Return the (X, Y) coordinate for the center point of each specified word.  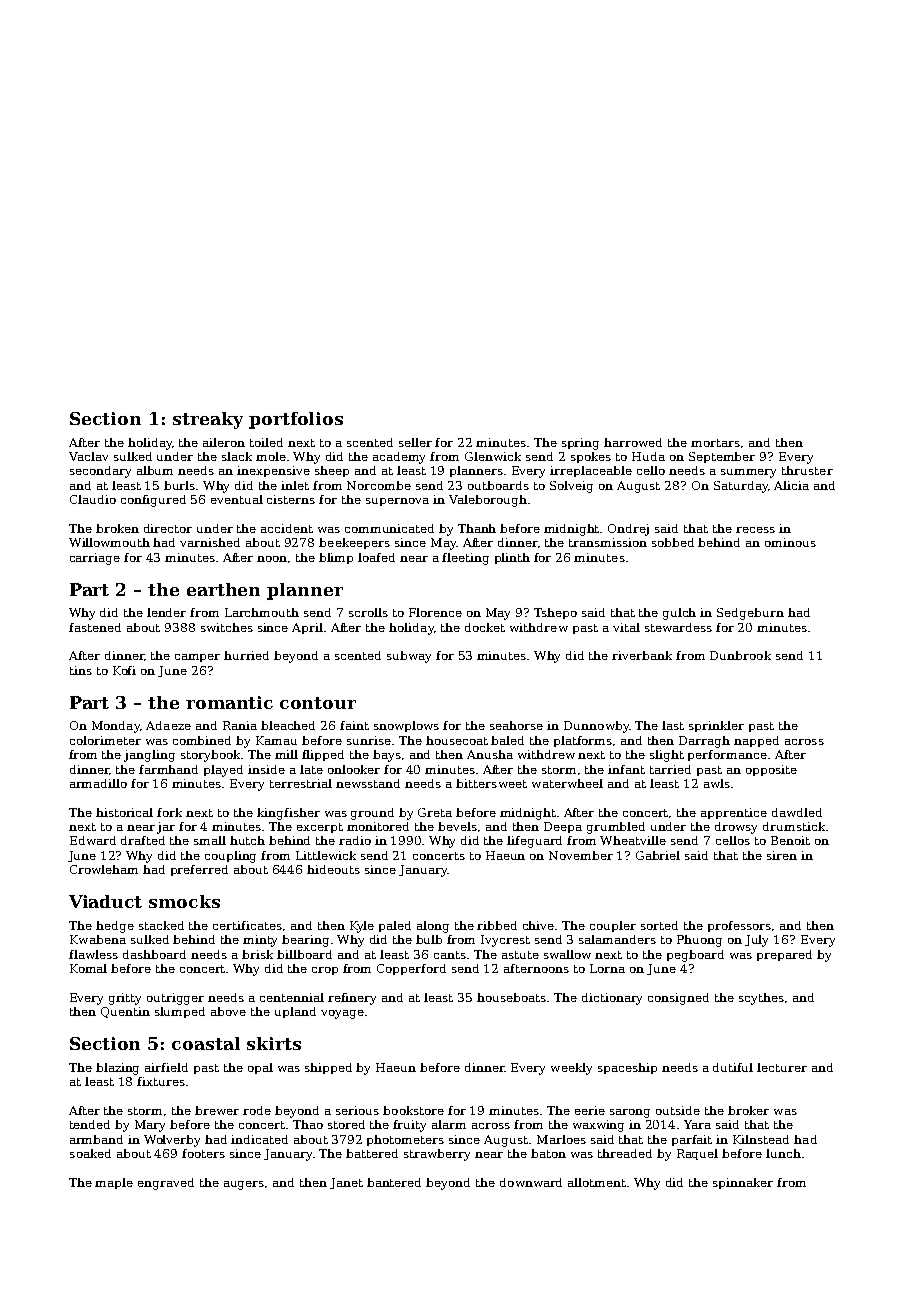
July (756, 941)
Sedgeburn (750, 614)
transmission (608, 542)
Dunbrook (740, 655)
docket (485, 627)
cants (450, 955)
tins (81, 670)
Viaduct (105, 901)
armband (96, 1139)
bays (387, 756)
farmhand (168, 769)
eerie (590, 1110)
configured (153, 501)
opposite (771, 770)
